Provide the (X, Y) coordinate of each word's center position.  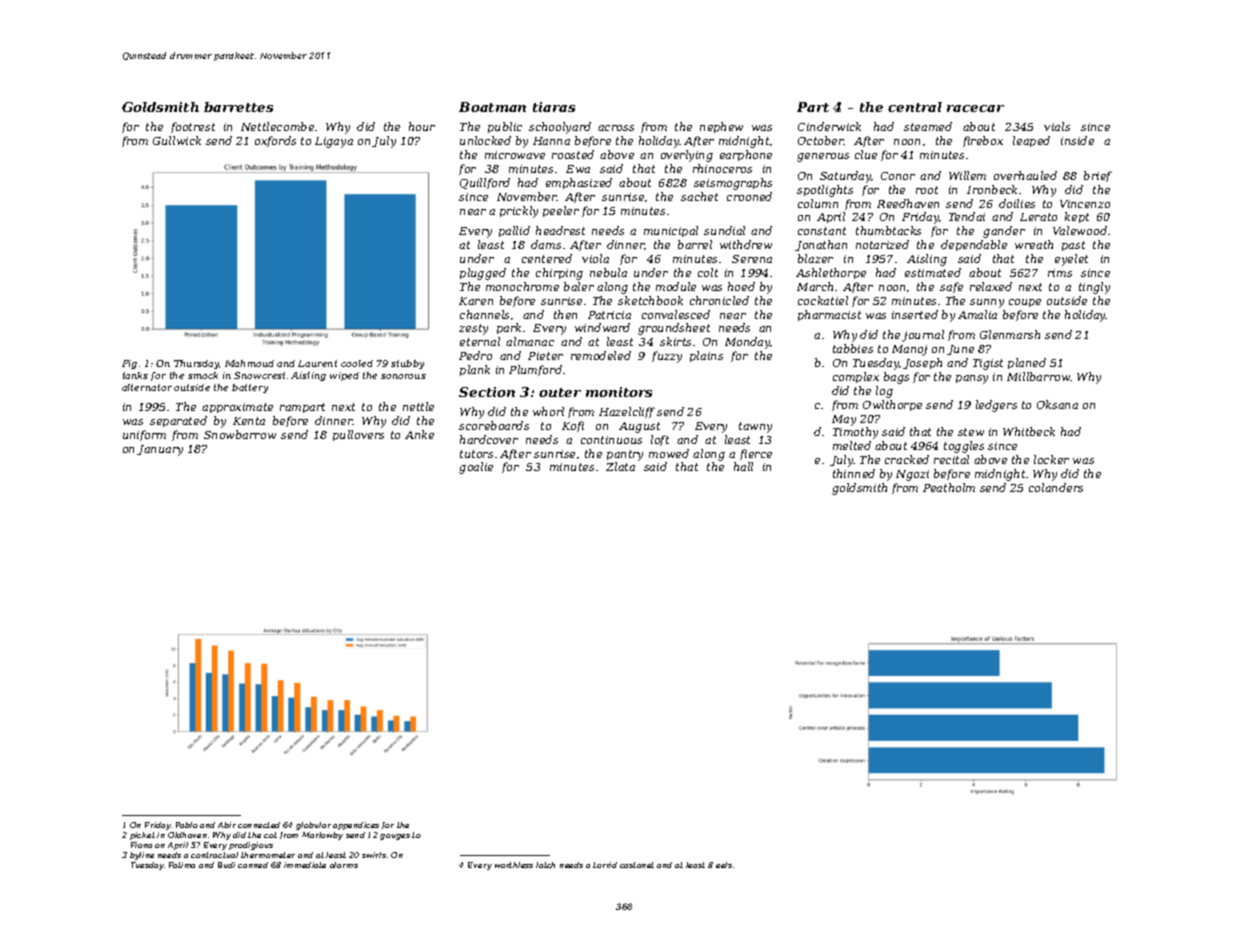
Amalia (977, 314)
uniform (144, 435)
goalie (476, 468)
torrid (605, 865)
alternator (147, 387)
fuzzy (667, 357)
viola (595, 258)
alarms (344, 865)
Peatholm (949, 487)
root (927, 190)
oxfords (275, 141)
